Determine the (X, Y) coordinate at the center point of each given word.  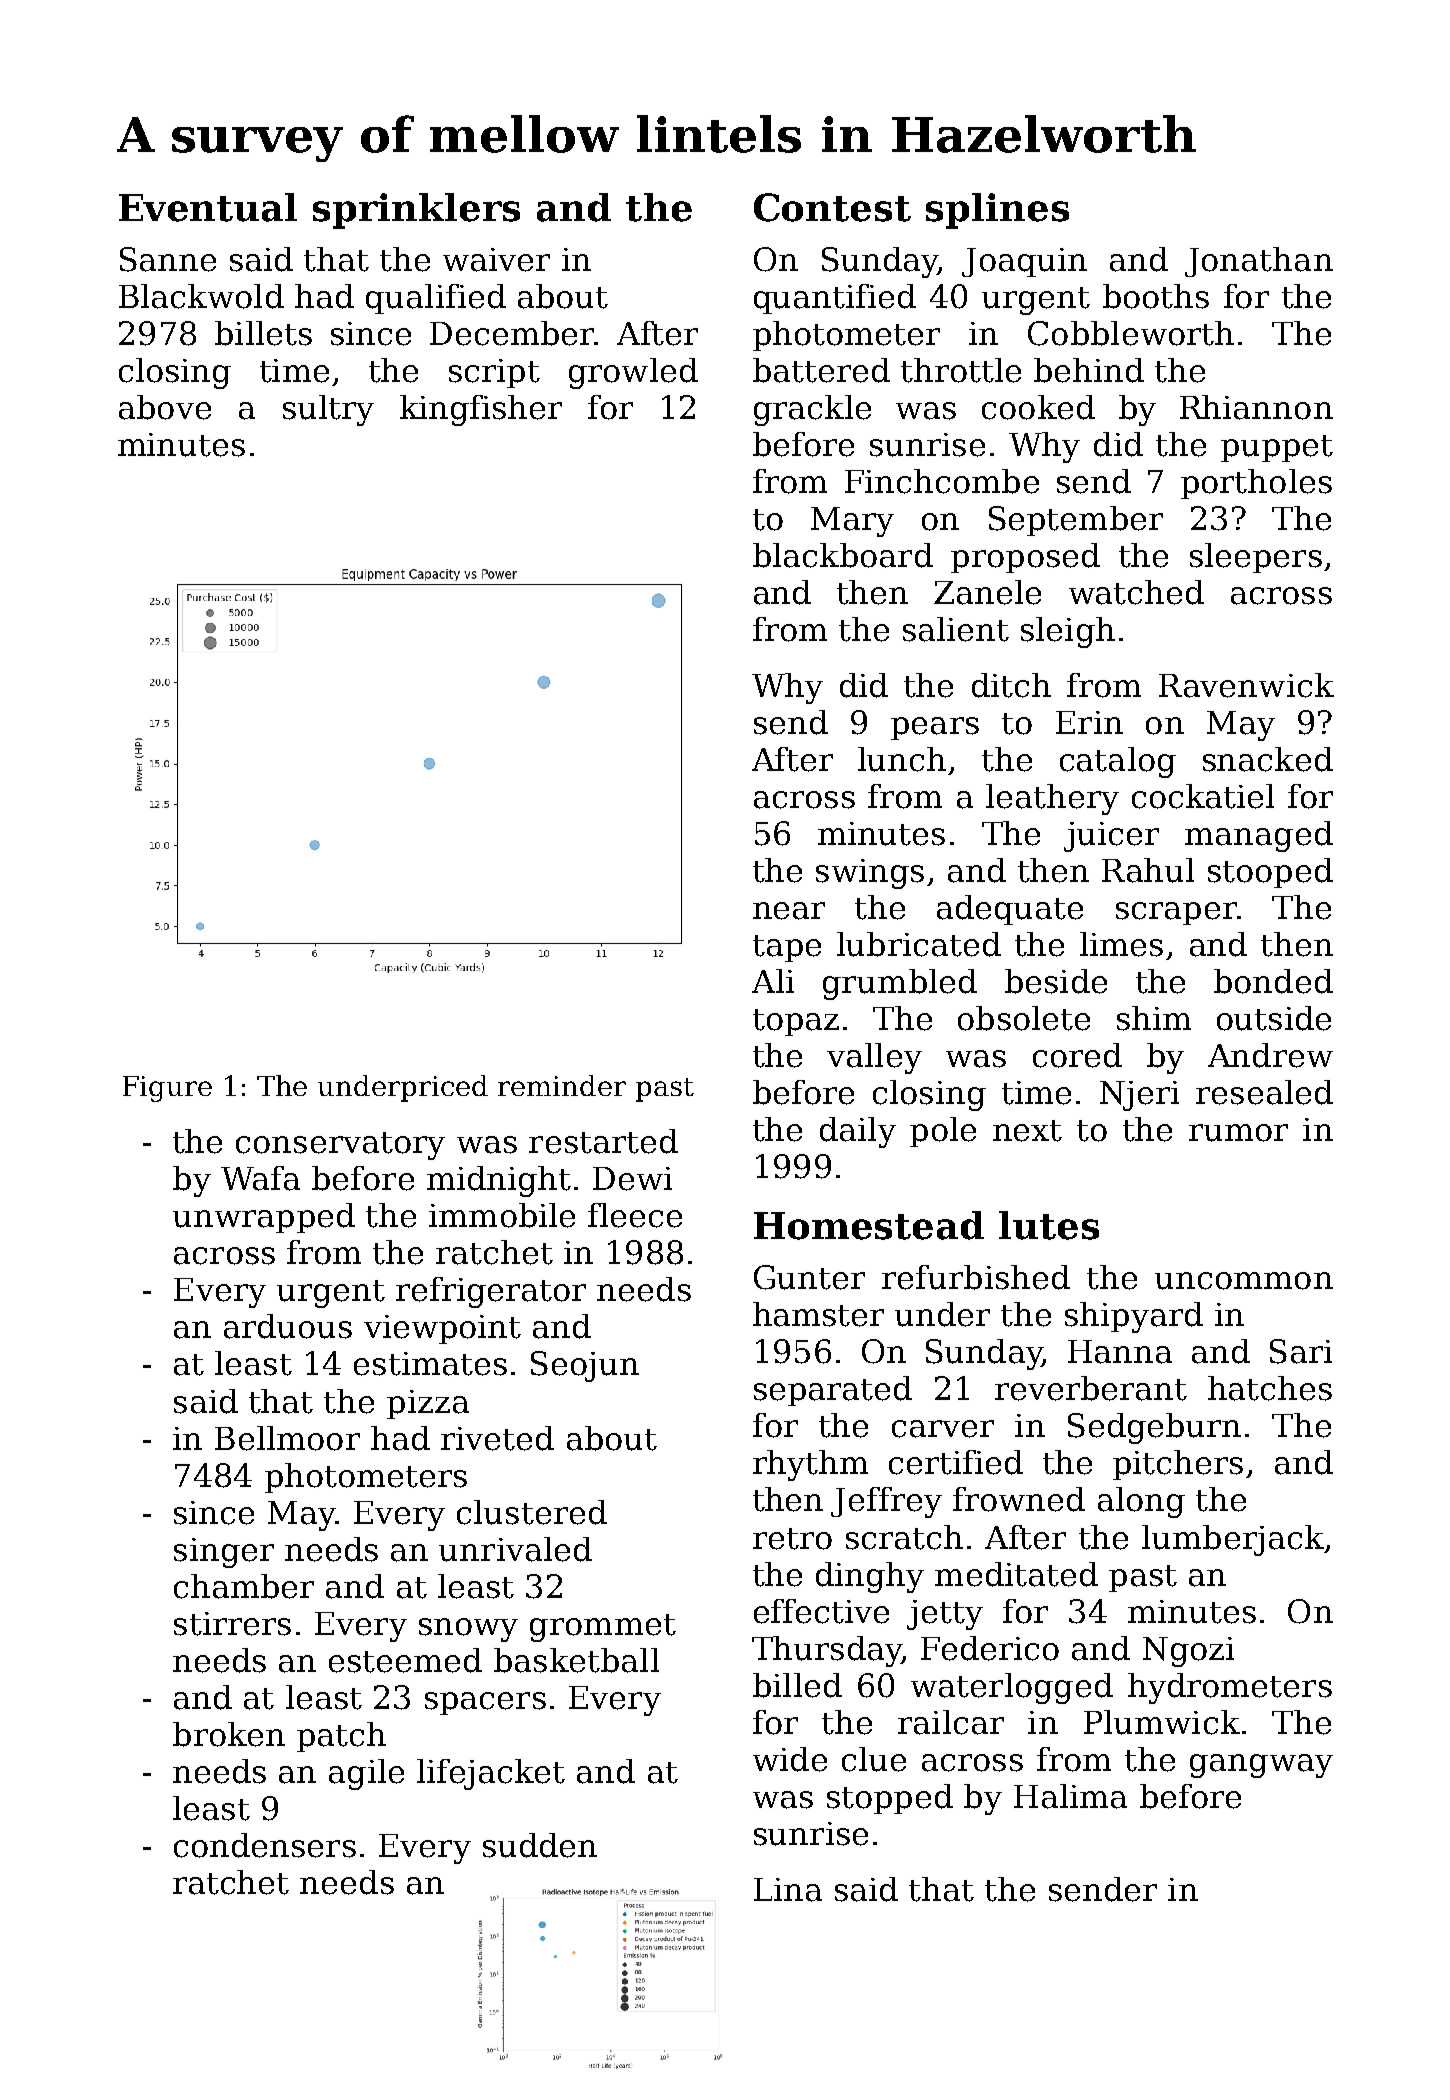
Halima (1070, 1796)
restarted (603, 1141)
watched (1136, 592)
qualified (436, 299)
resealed (1264, 1092)
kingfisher (481, 410)
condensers (265, 1845)
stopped (890, 1799)
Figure (167, 1089)
